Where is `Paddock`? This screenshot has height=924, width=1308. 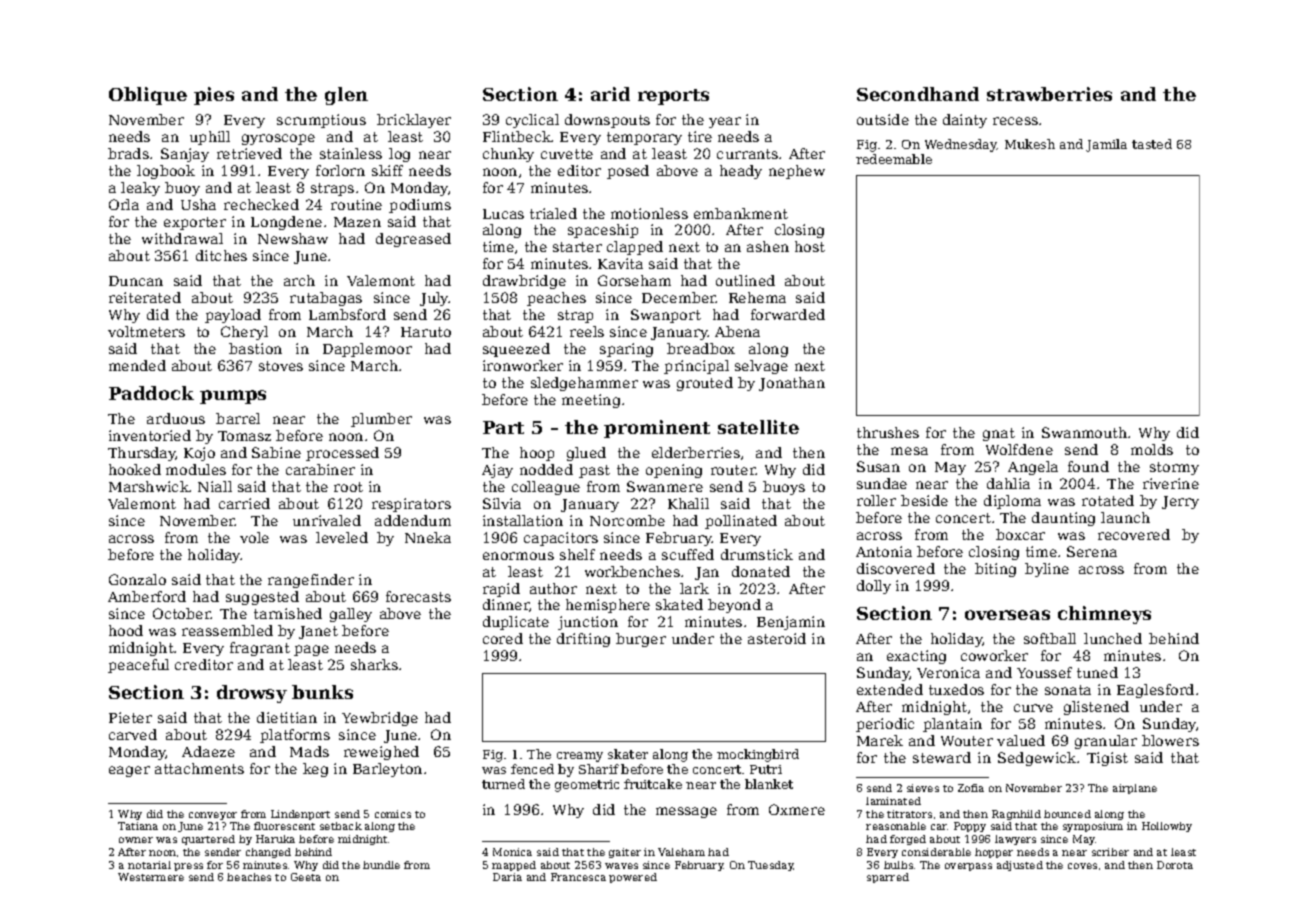 Paddock is located at coordinates (151, 393).
